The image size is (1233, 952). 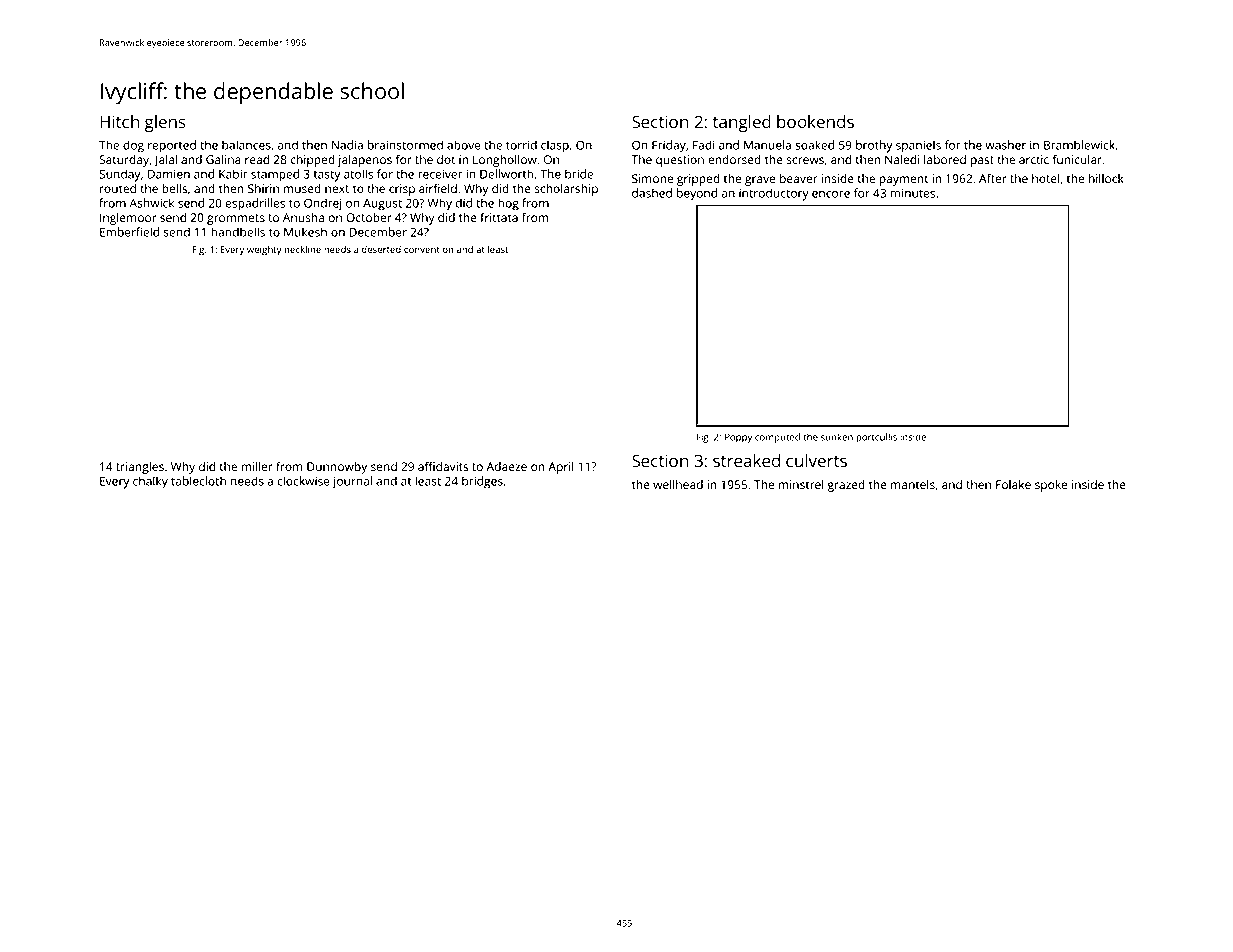 I want to click on Emberfield, so click(x=129, y=232).
